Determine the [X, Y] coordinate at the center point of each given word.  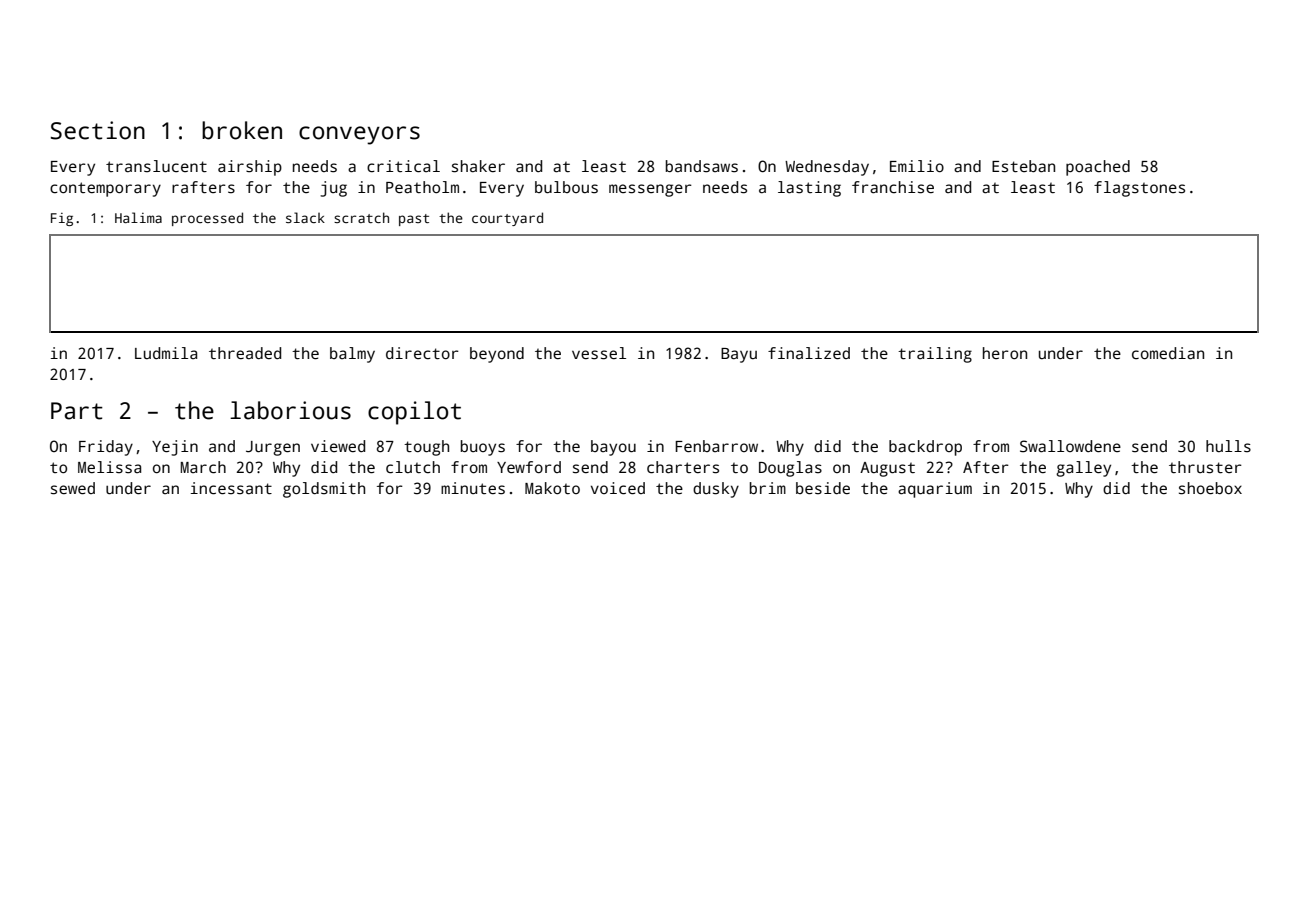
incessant [231, 488]
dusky [716, 490]
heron [1005, 353]
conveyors [359, 135]
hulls [1228, 446]
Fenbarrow [716, 446]
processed [207, 219]
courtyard [507, 219]
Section [98, 130]
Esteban [1023, 166]
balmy [352, 355]
